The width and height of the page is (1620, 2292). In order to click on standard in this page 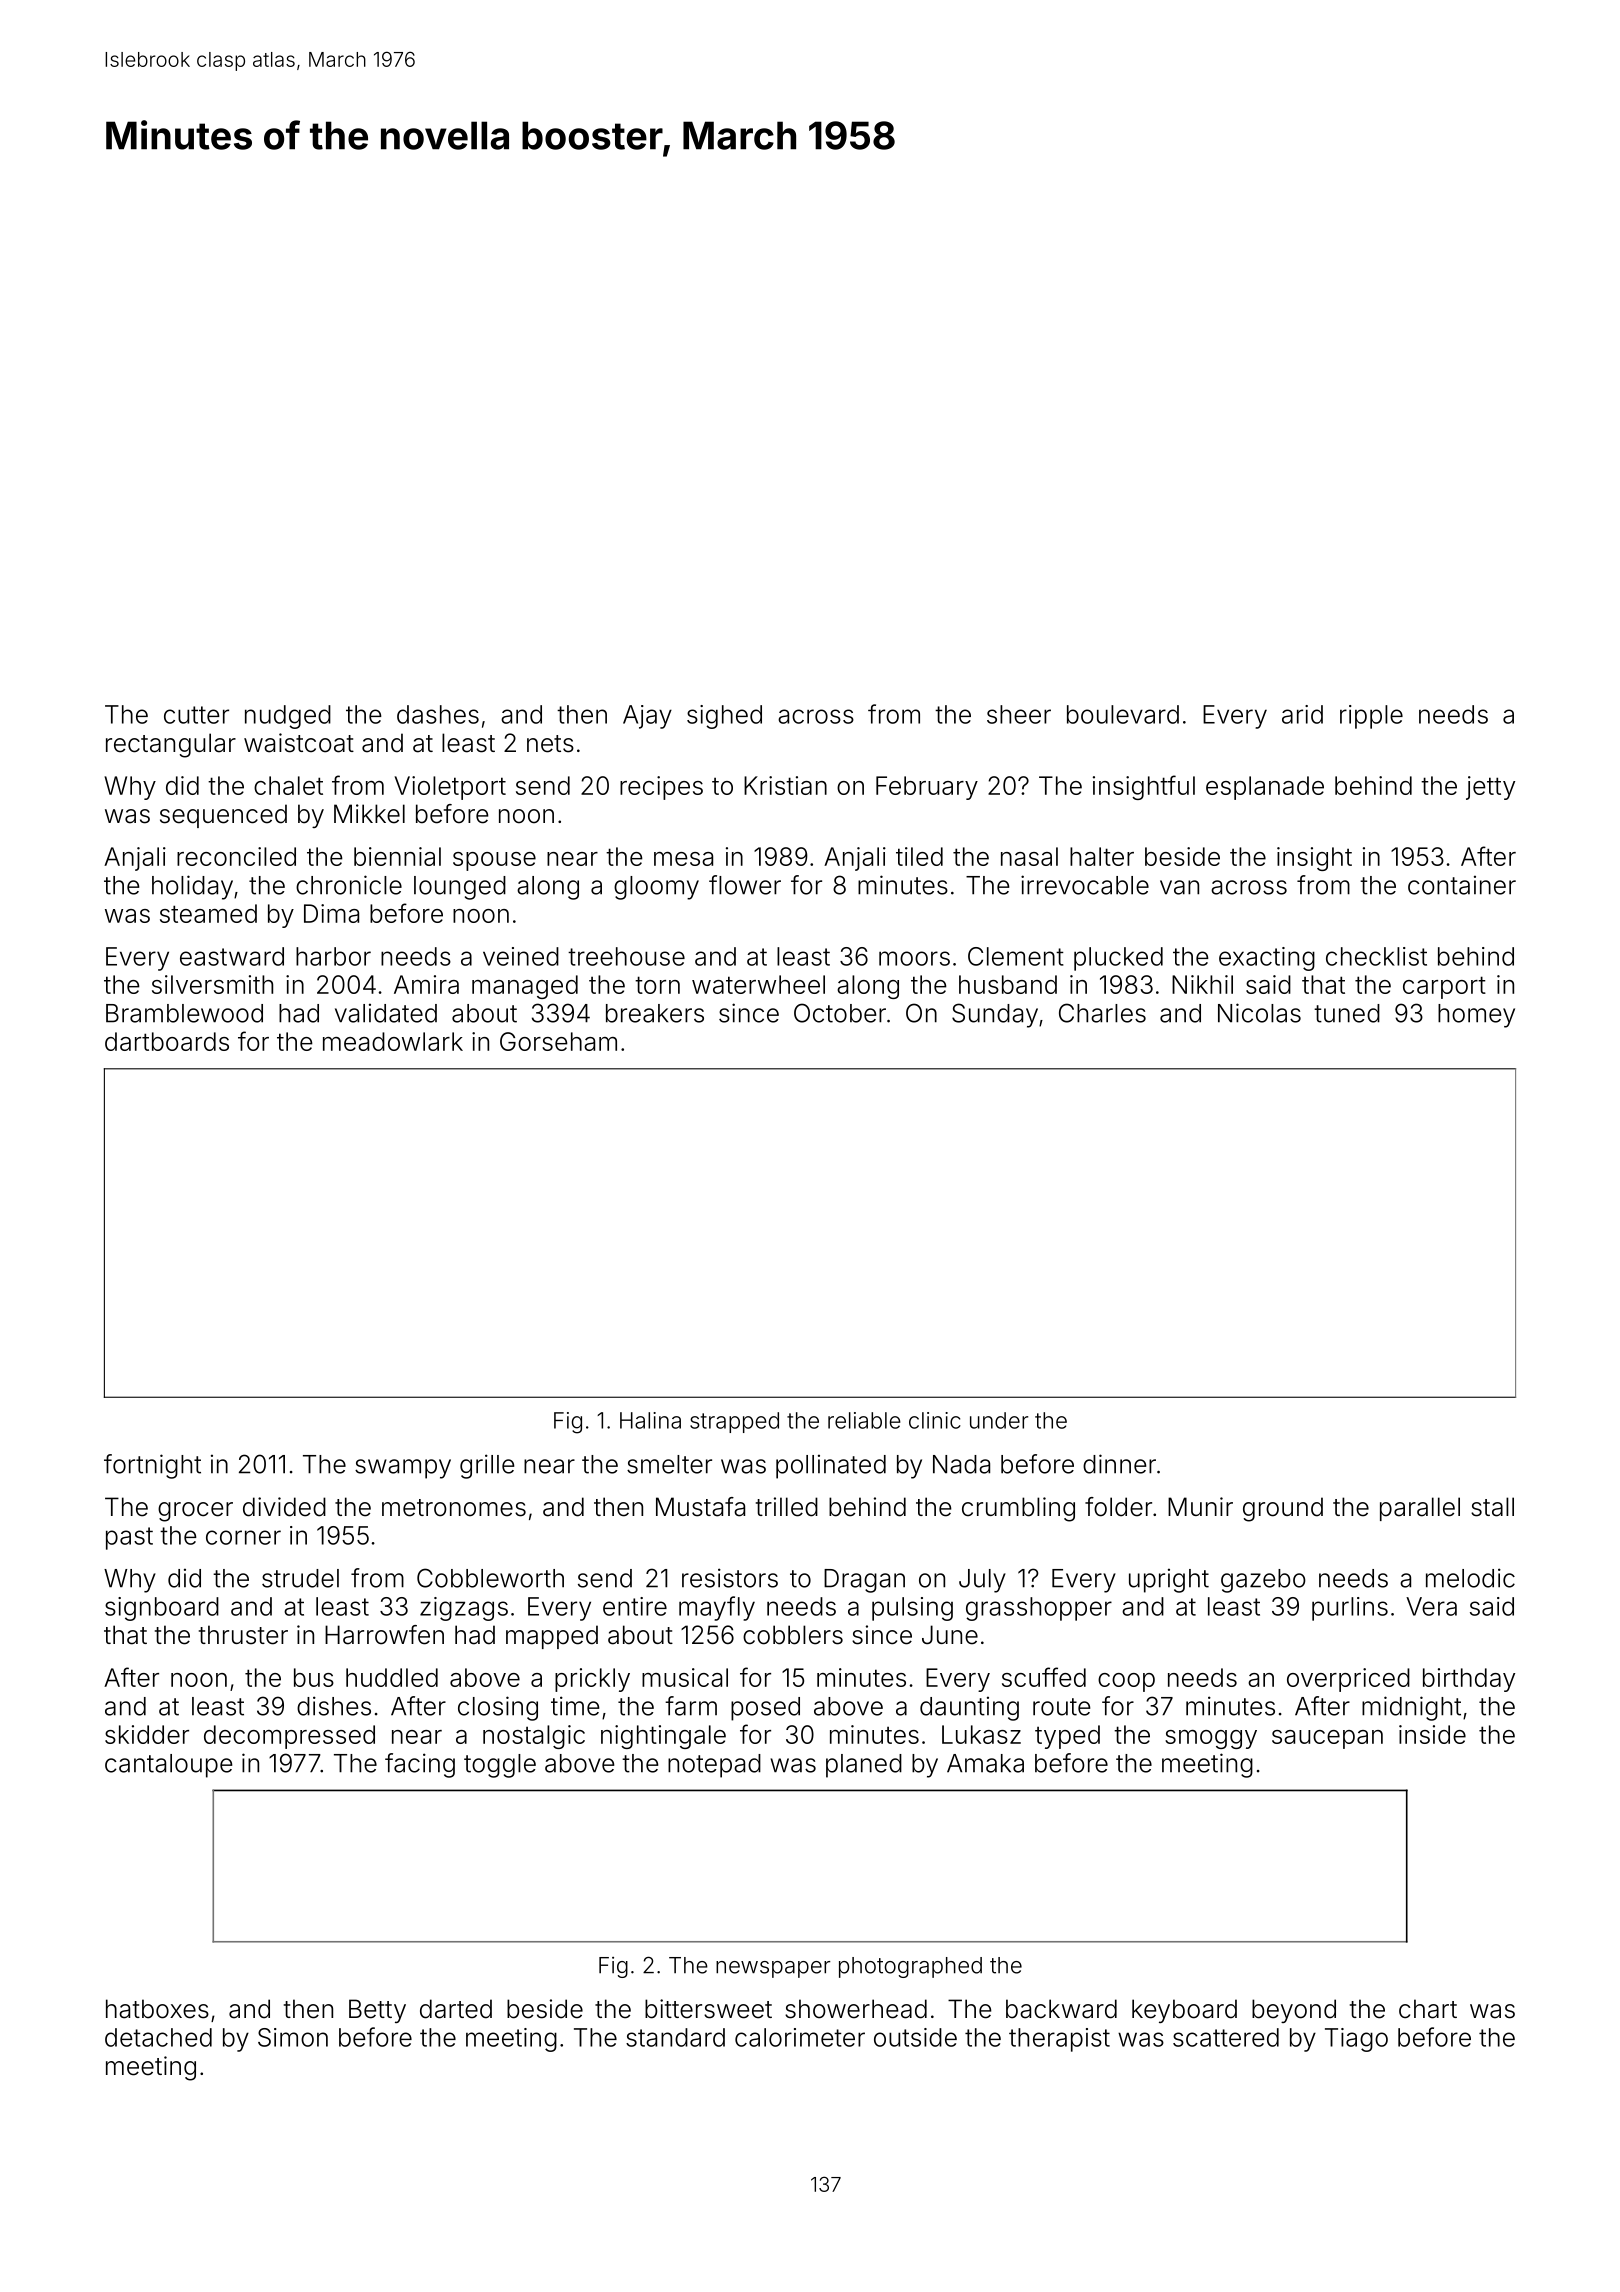, I will do `click(675, 2037)`.
